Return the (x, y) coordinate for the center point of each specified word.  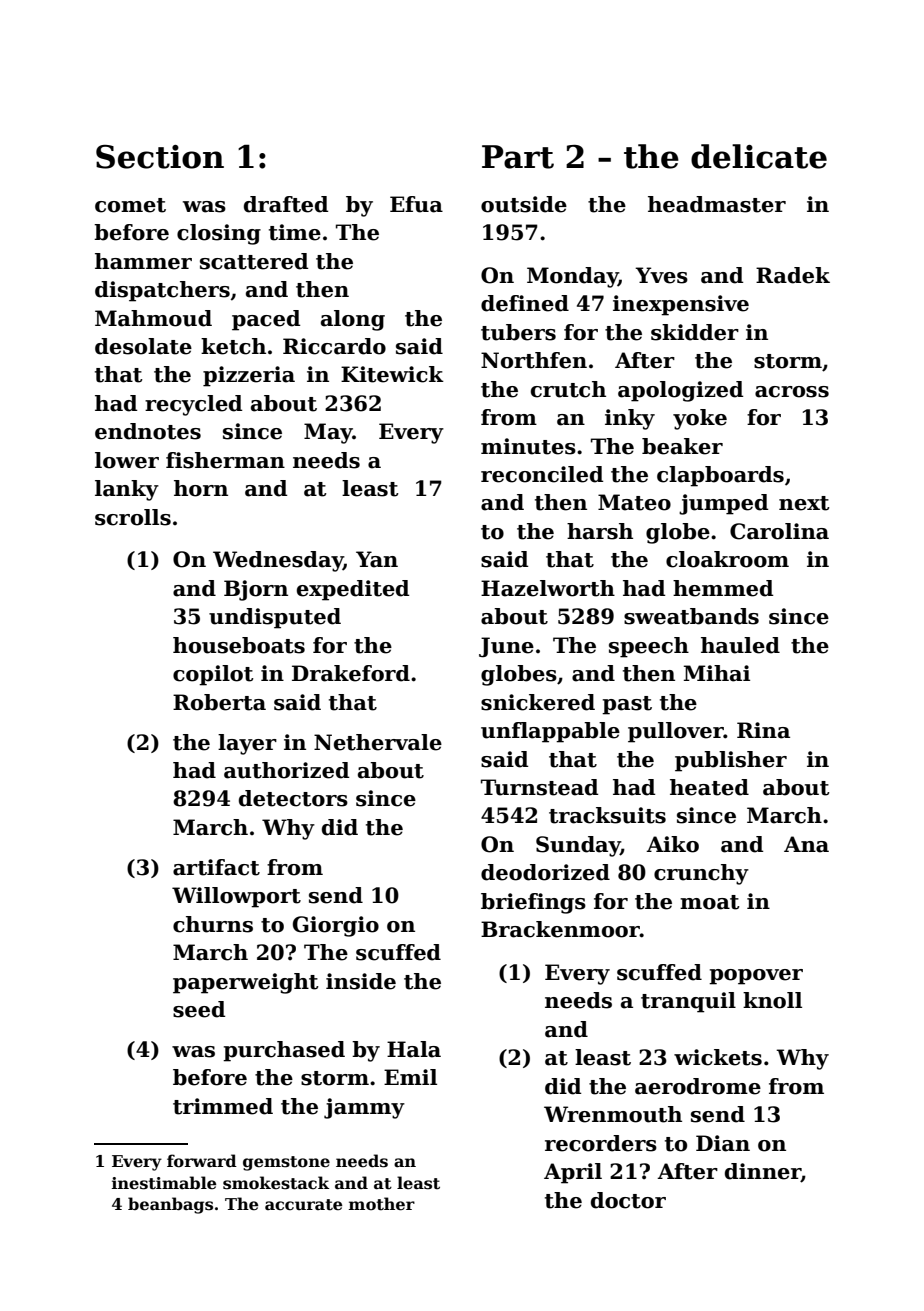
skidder (695, 332)
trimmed (223, 1106)
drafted (286, 204)
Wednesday (278, 561)
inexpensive (681, 305)
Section (160, 157)
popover (756, 977)
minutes (528, 446)
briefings (533, 903)
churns (213, 924)
